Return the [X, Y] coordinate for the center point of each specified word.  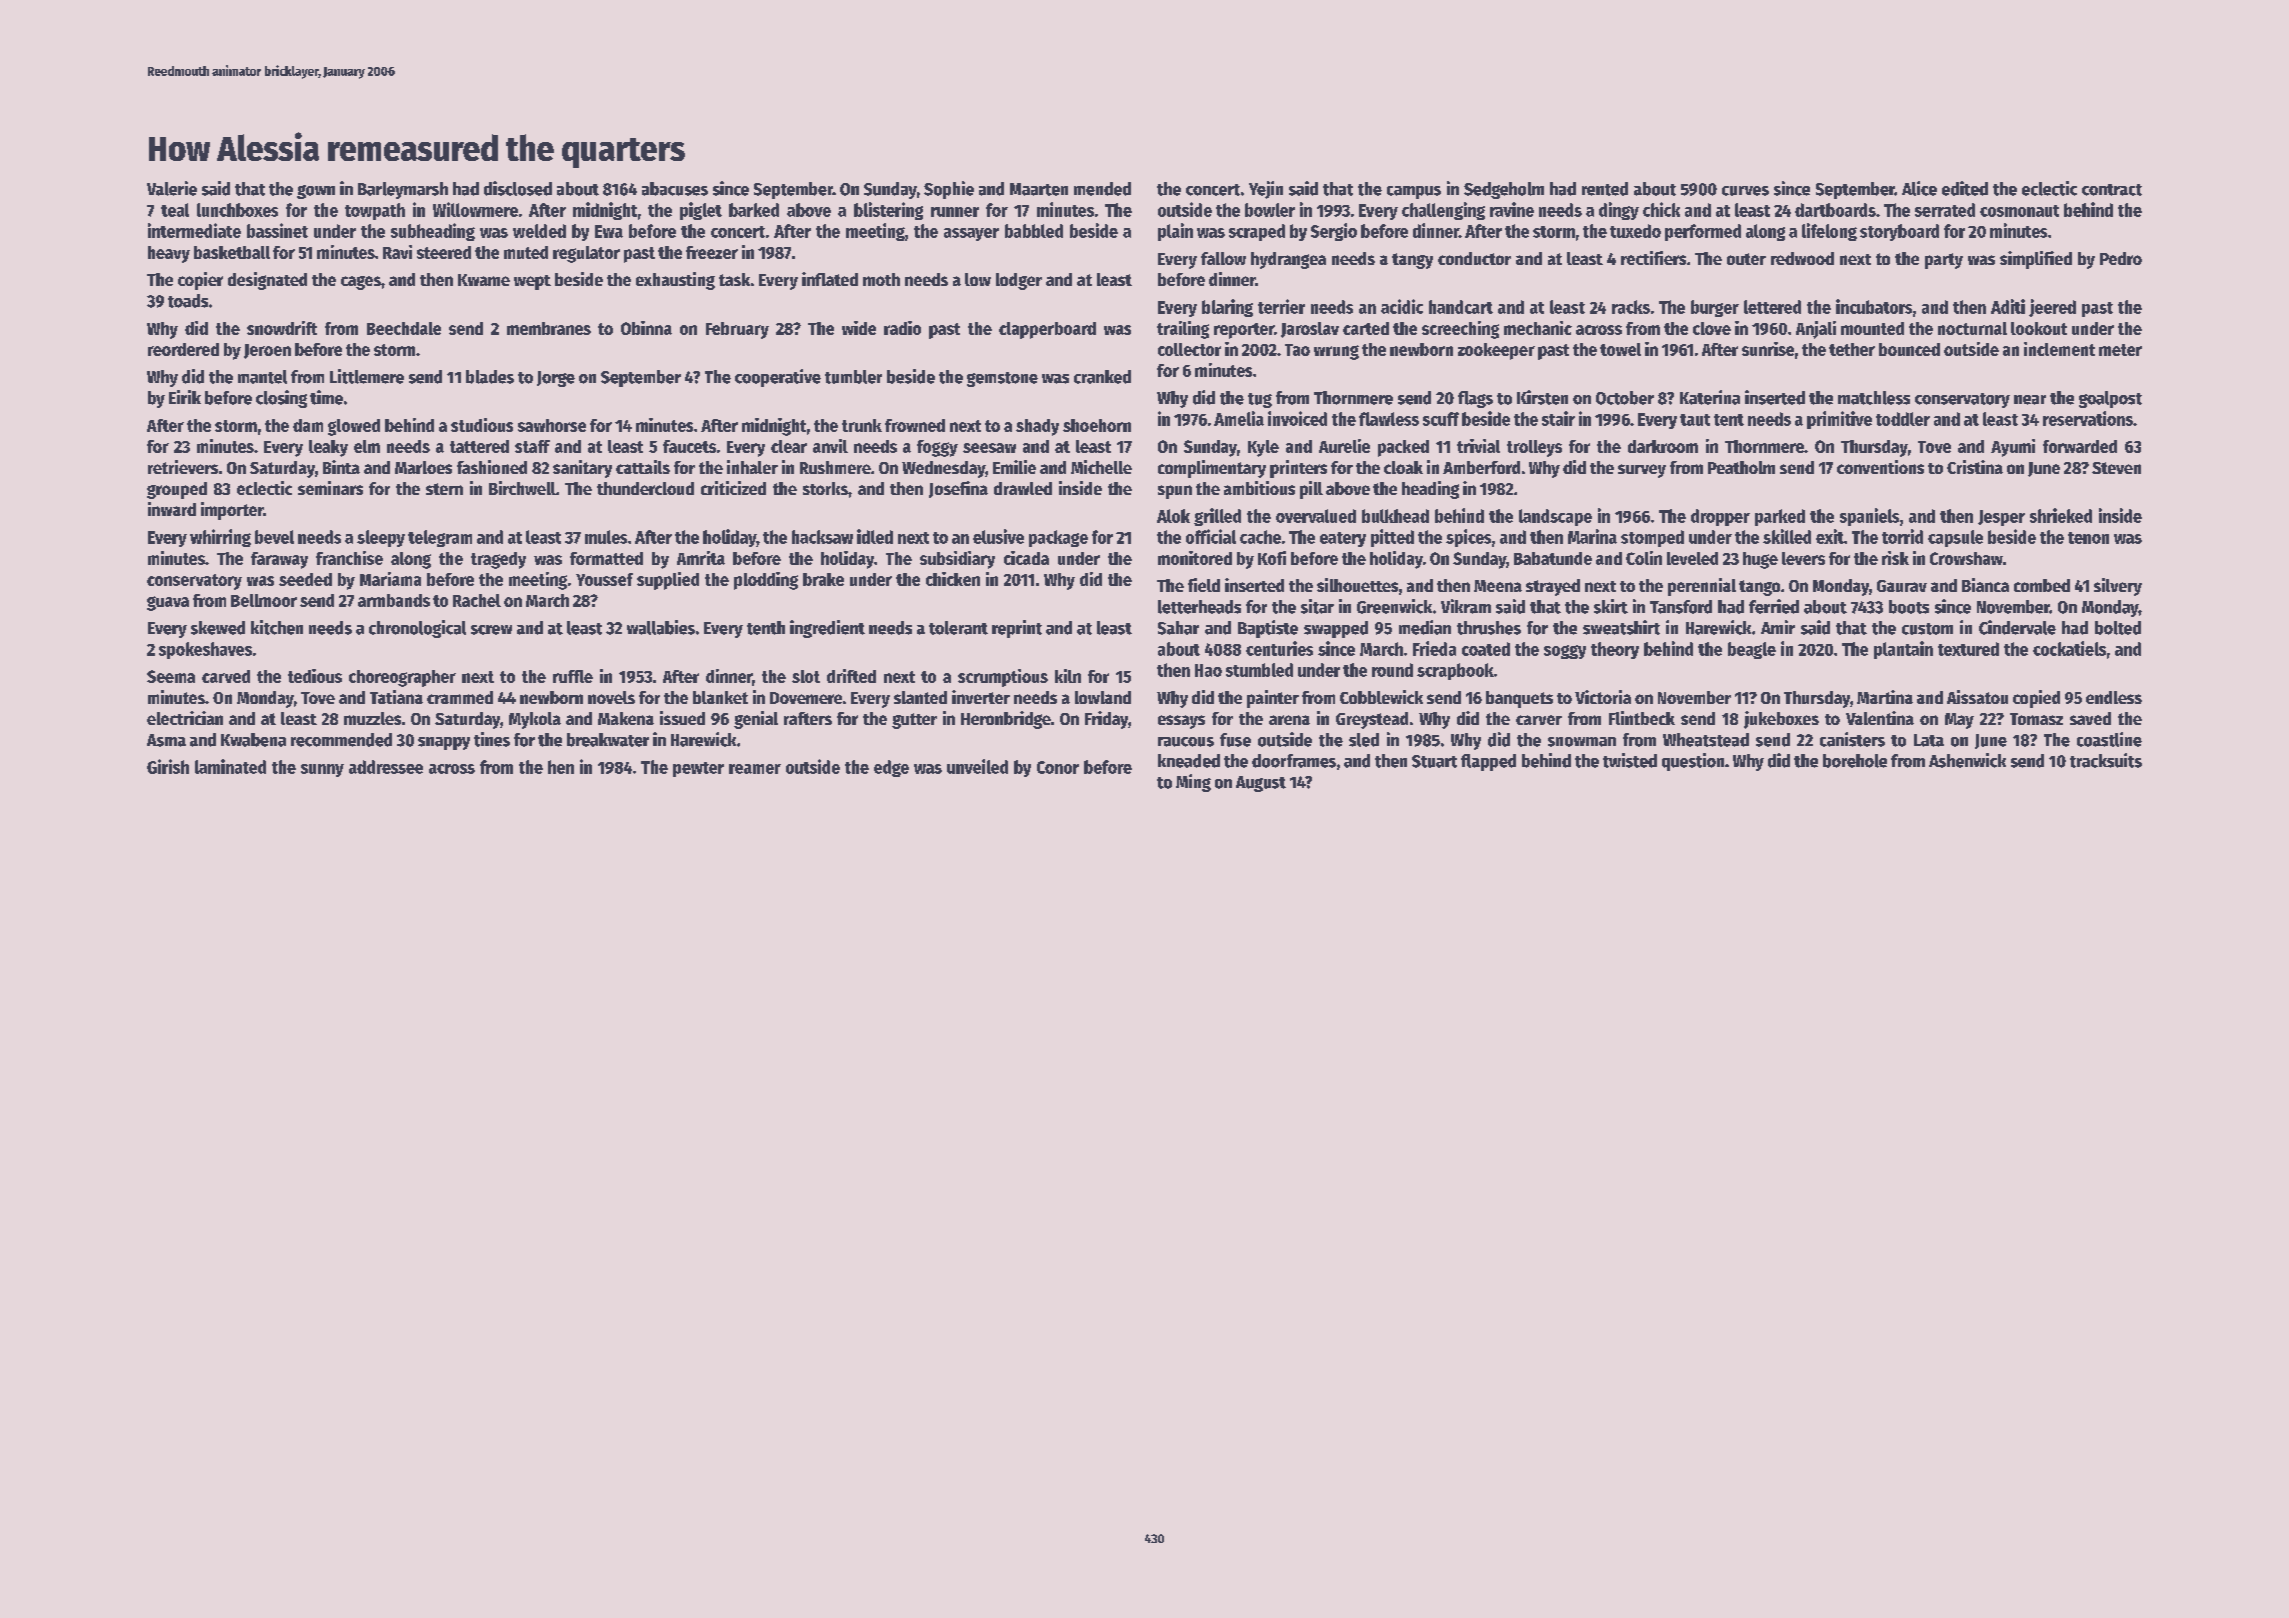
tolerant [958, 628]
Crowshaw [1966, 558]
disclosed [518, 188]
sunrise [1768, 349]
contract [2112, 190]
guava [168, 603]
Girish [168, 766]
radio [902, 328]
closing [281, 399]
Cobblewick [1381, 697]
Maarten [1039, 189]
